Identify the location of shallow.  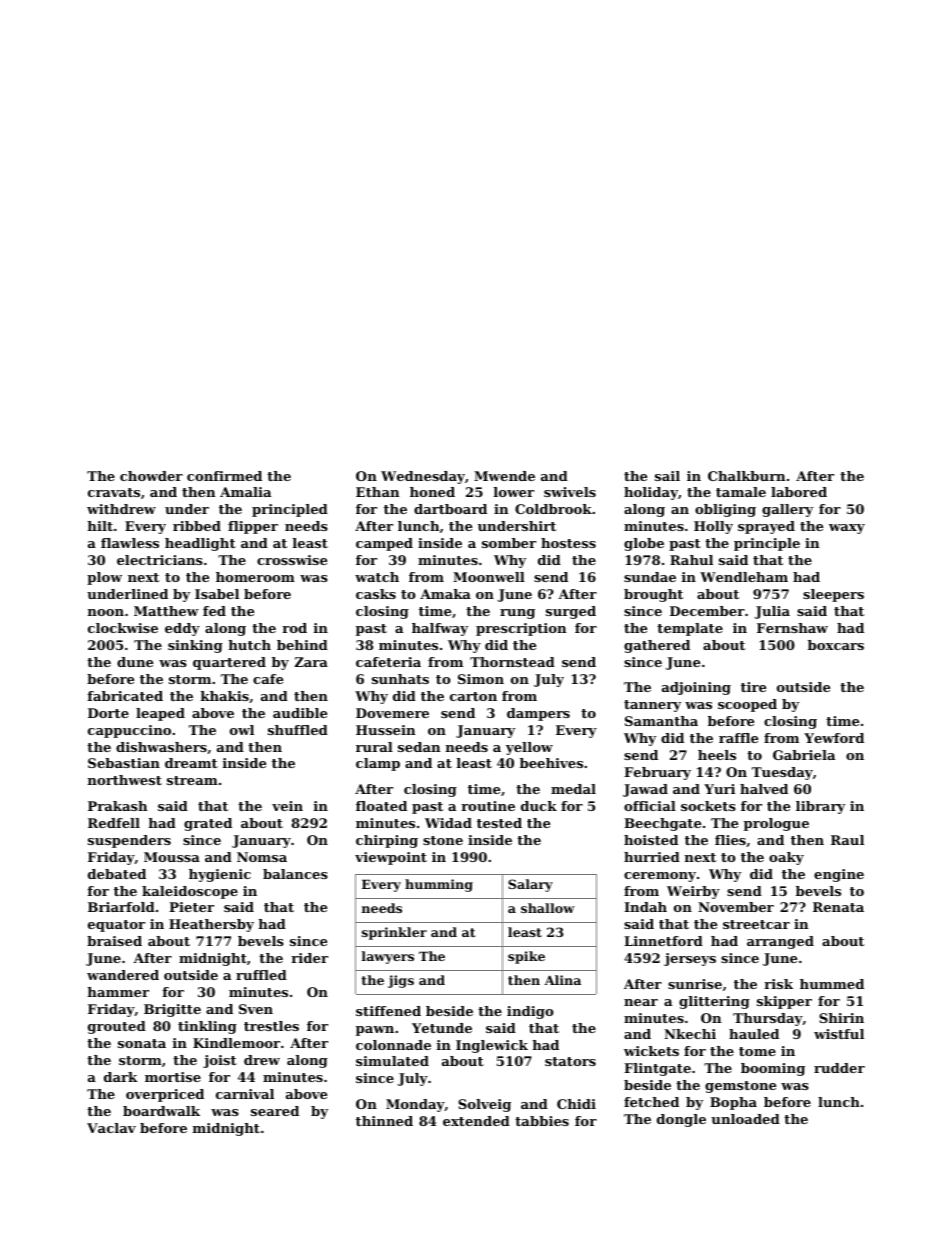
(548, 908).
